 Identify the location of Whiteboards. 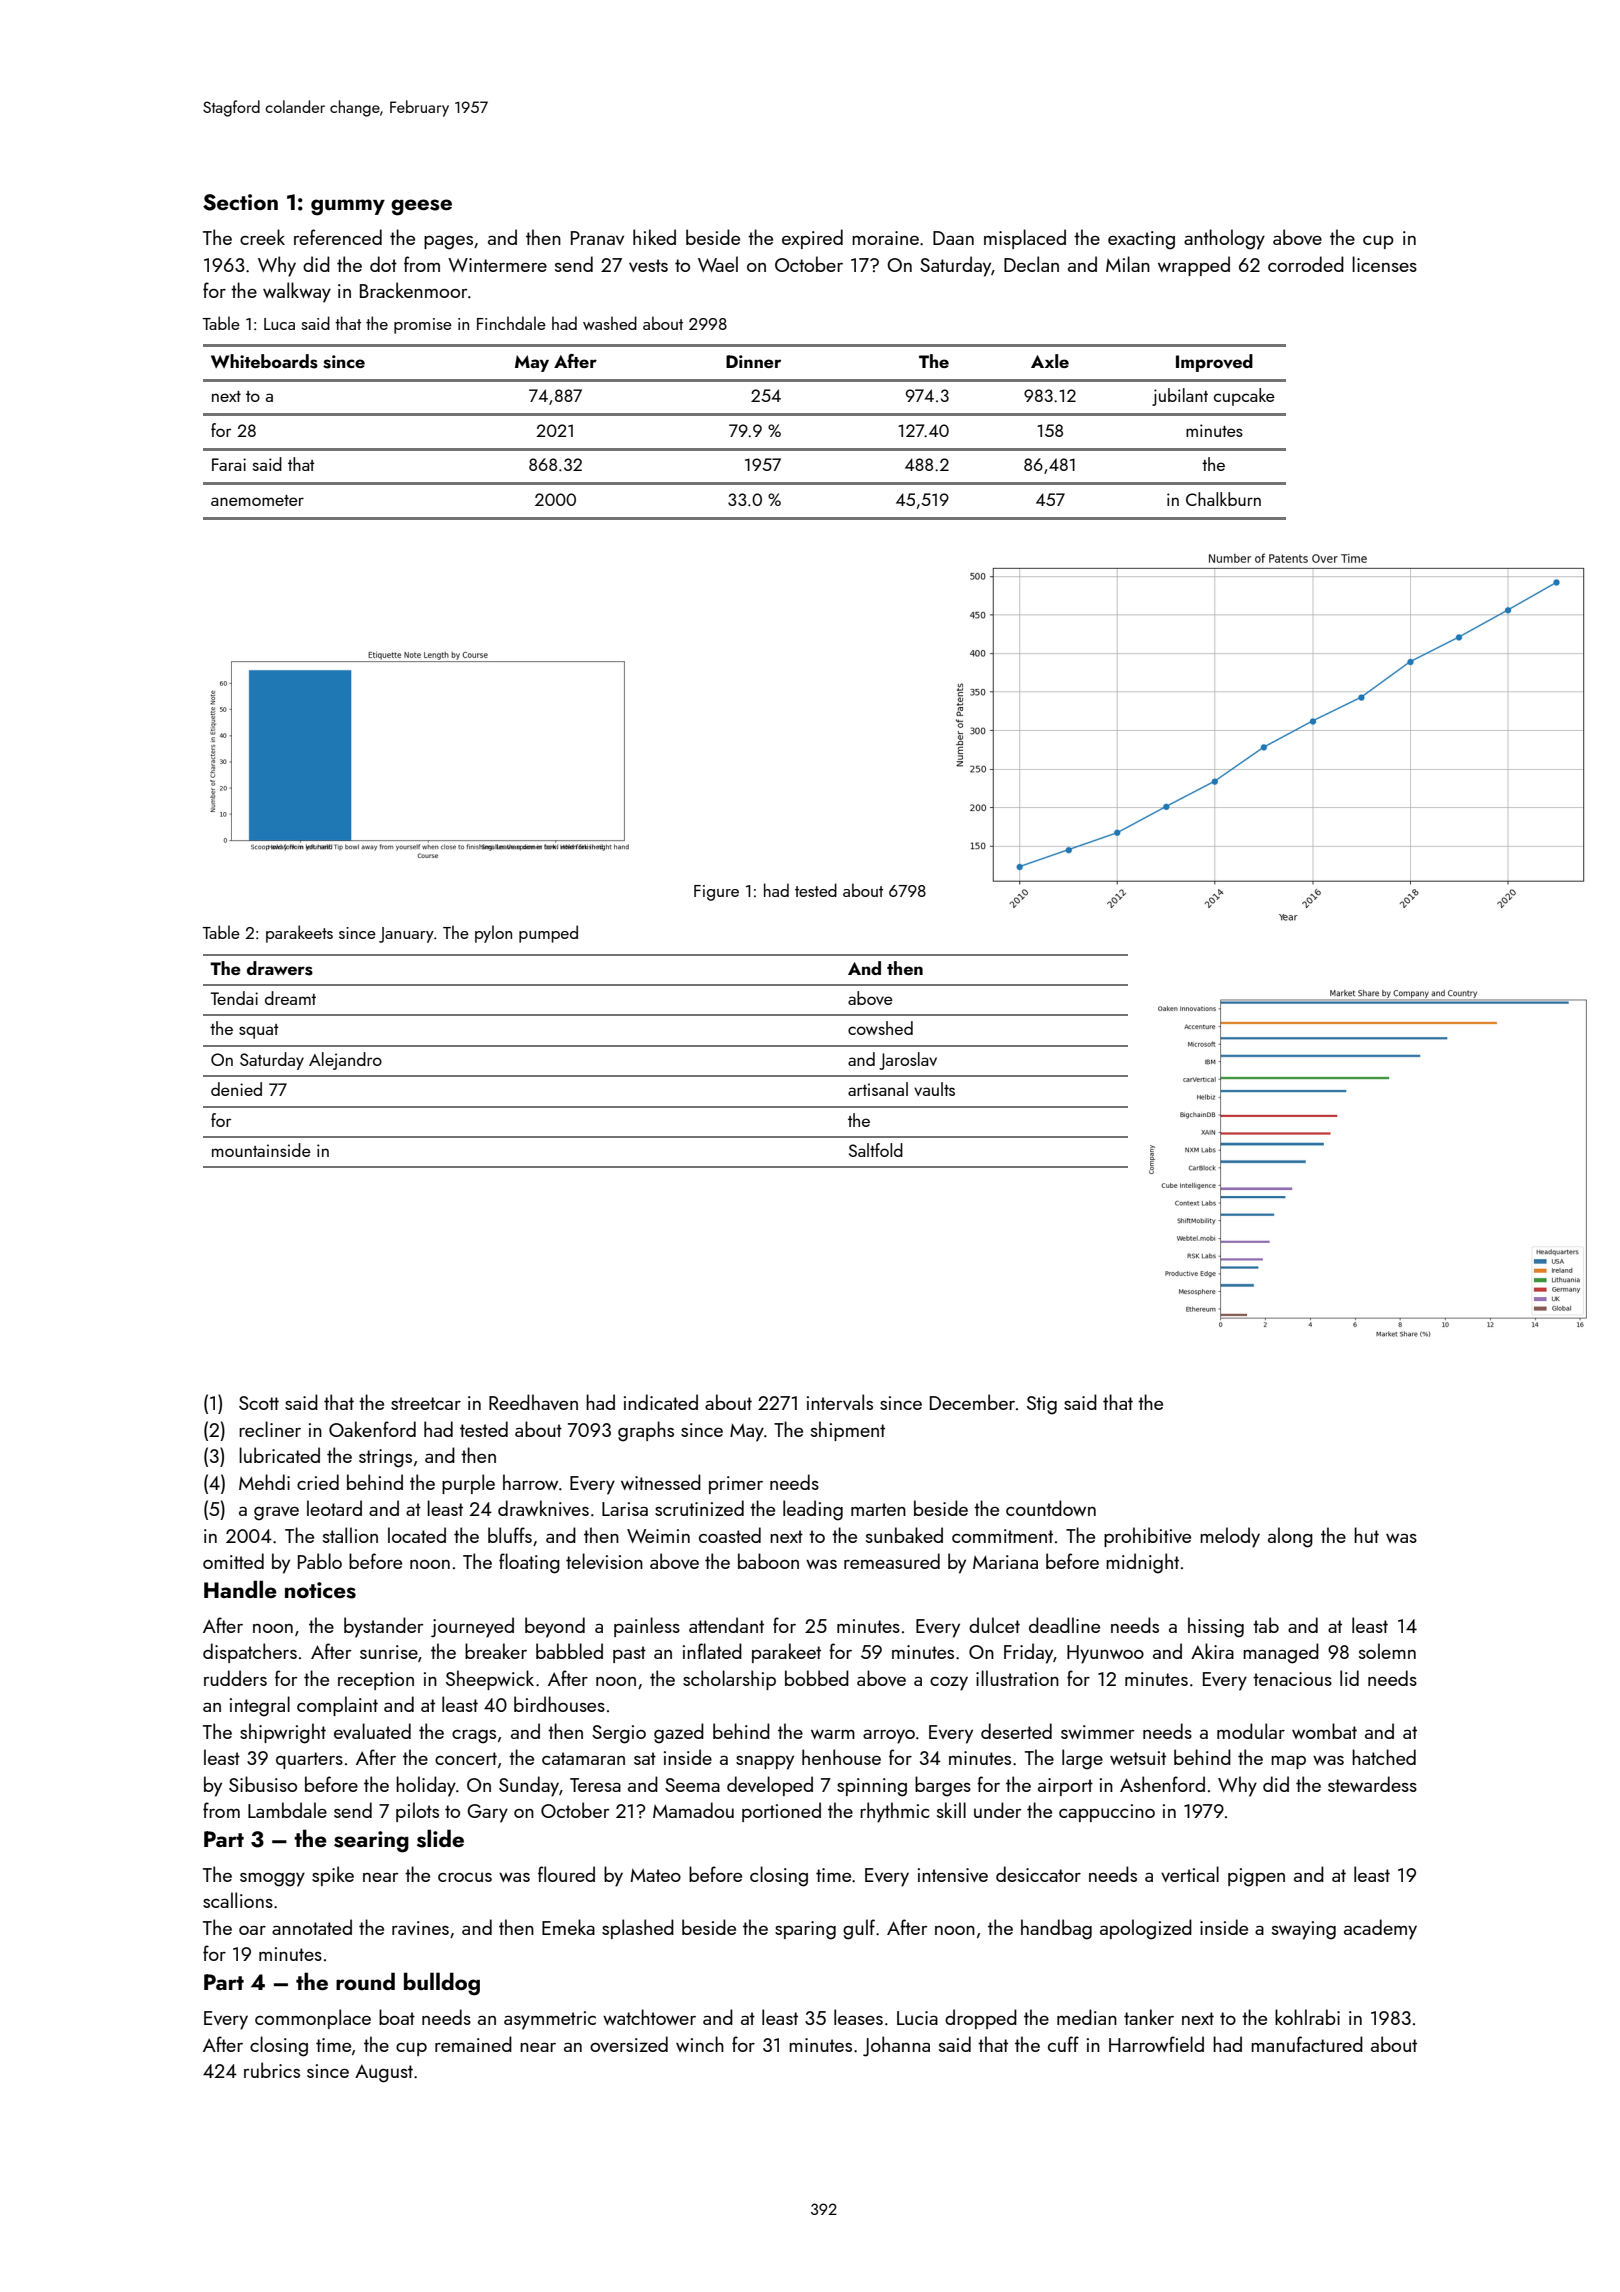
(264, 361).
